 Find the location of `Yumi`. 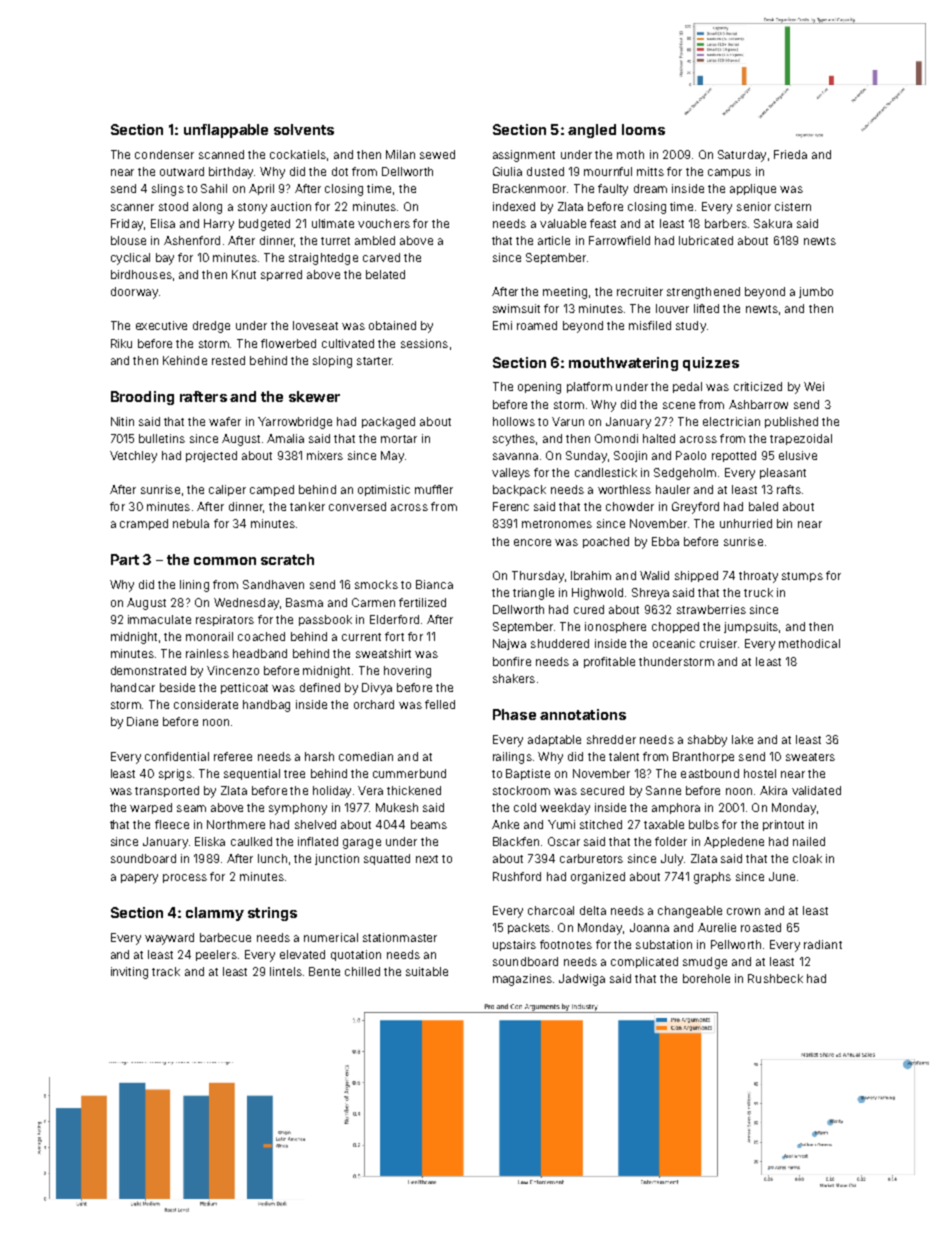

Yumi is located at coordinates (561, 824).
